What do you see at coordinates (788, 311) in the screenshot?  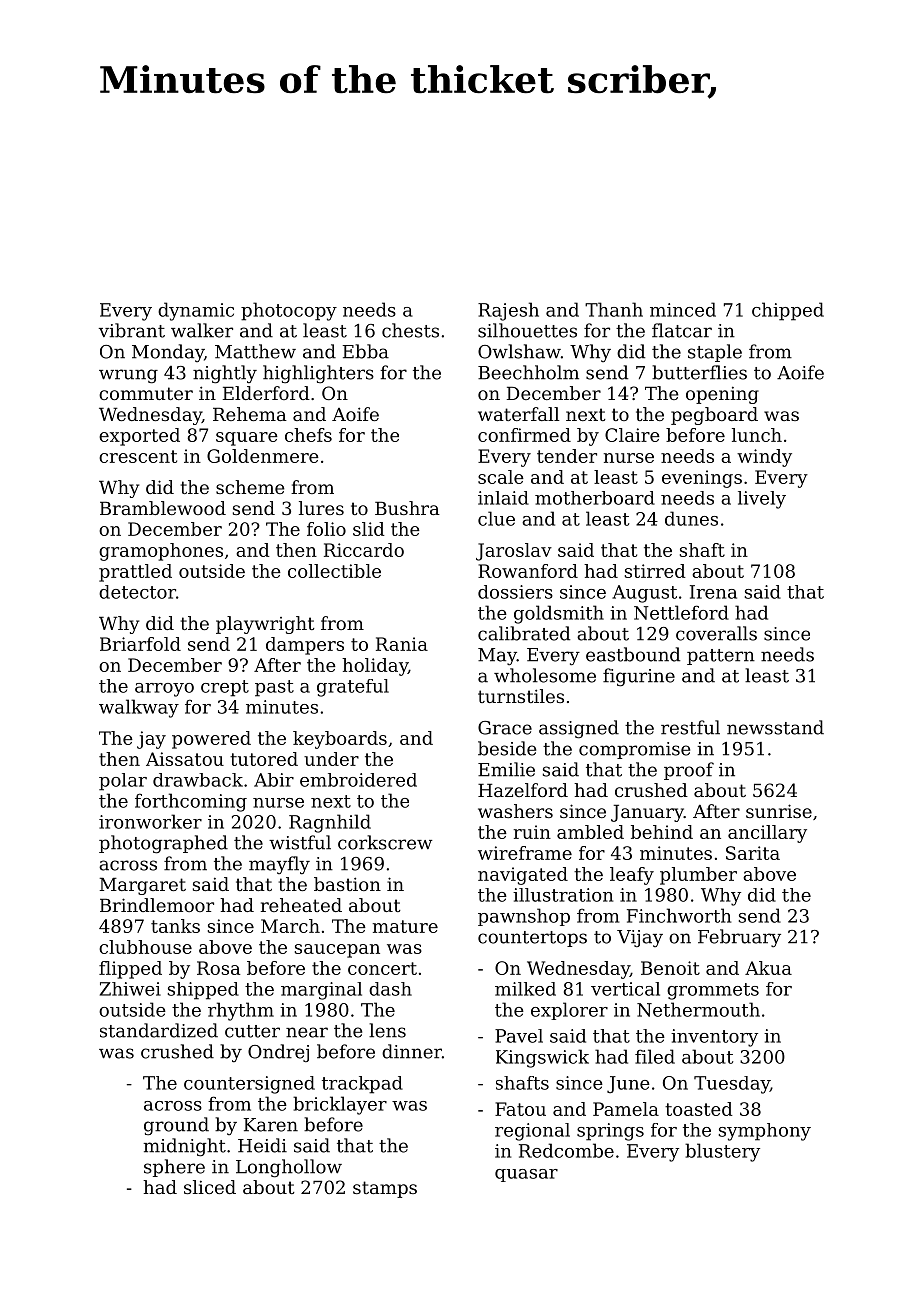 I see `chipped` at bounding box center [788, 311].
